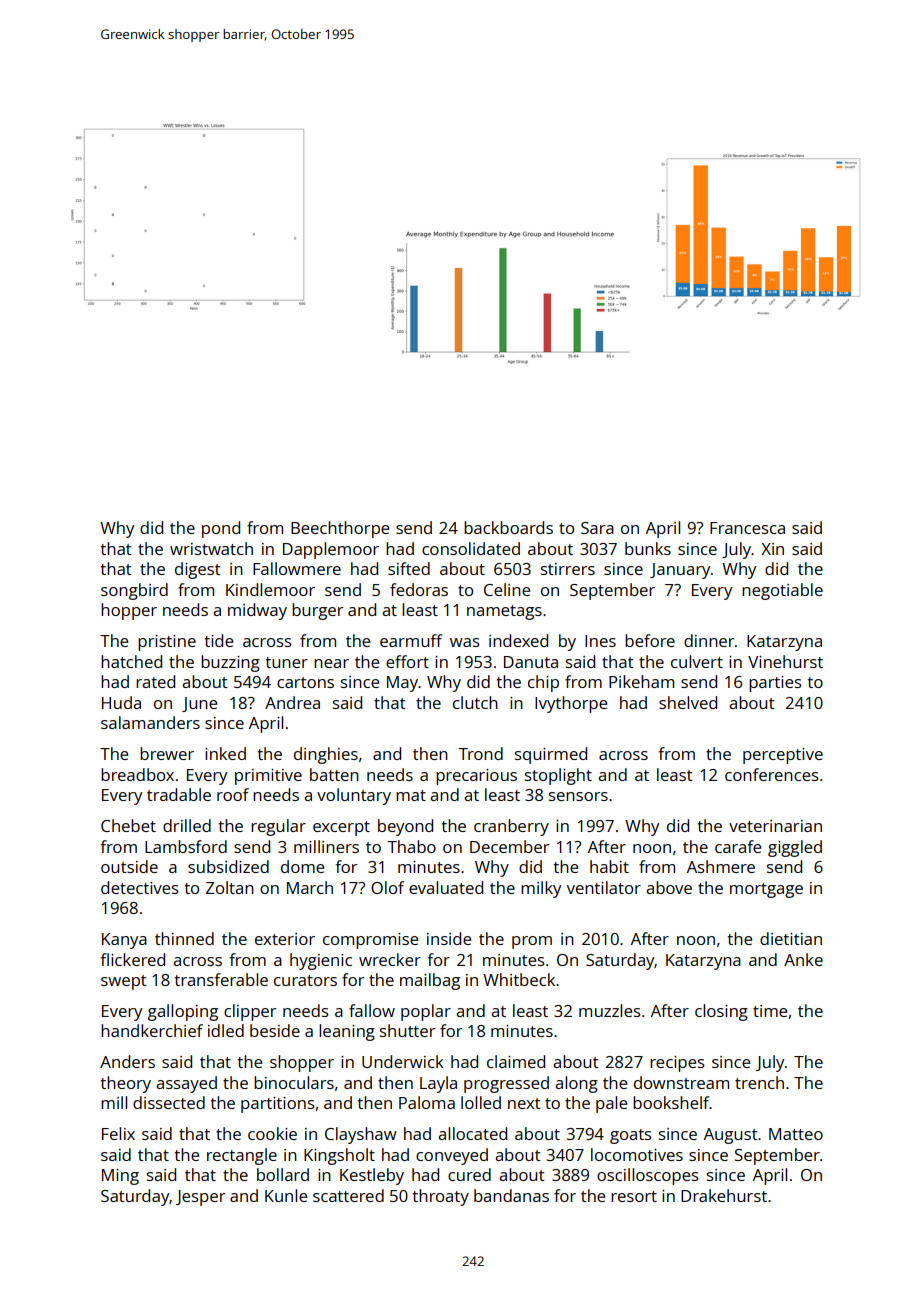 The width and height of the image is (924, 1308). Describe the element at coordinates (480, 753) in the image. I see `Trond` at that location.
